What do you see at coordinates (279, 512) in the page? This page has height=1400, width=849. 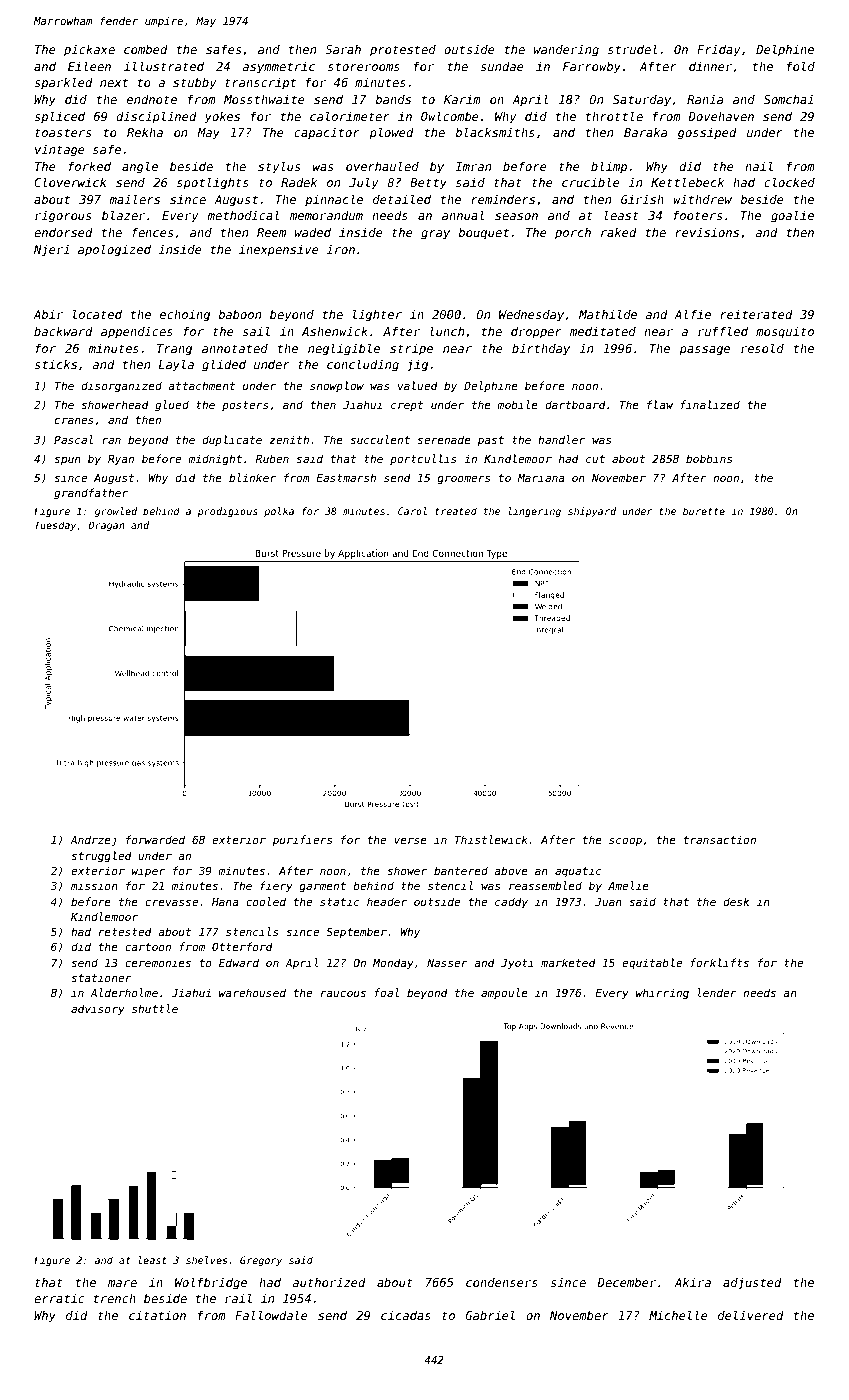 I see `polka` at bounding box center [279, 512].
